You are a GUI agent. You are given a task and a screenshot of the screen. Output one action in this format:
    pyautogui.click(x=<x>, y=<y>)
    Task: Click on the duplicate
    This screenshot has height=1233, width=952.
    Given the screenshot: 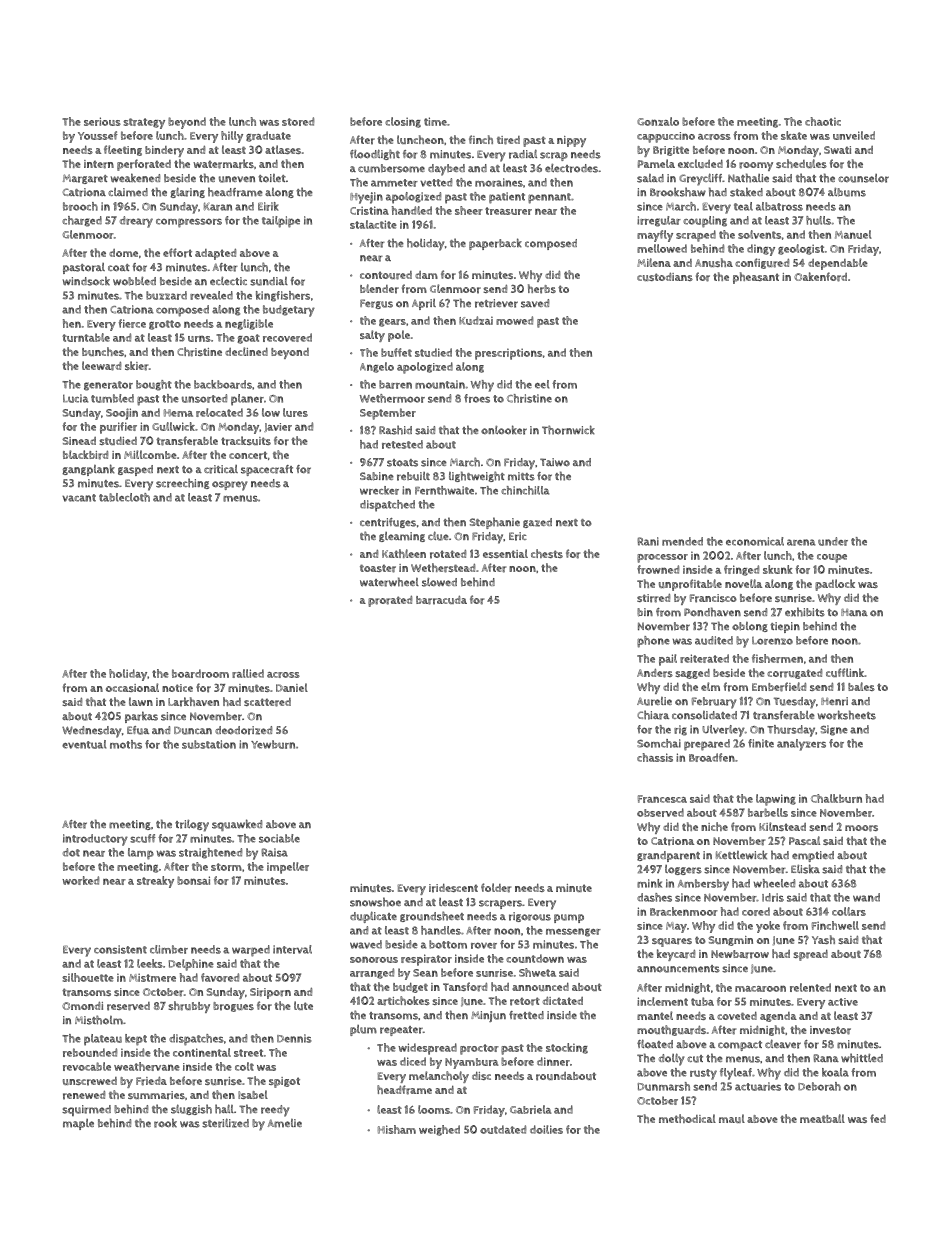 What is the action you would take?
    pyautogui.click(x=373, y=917)
